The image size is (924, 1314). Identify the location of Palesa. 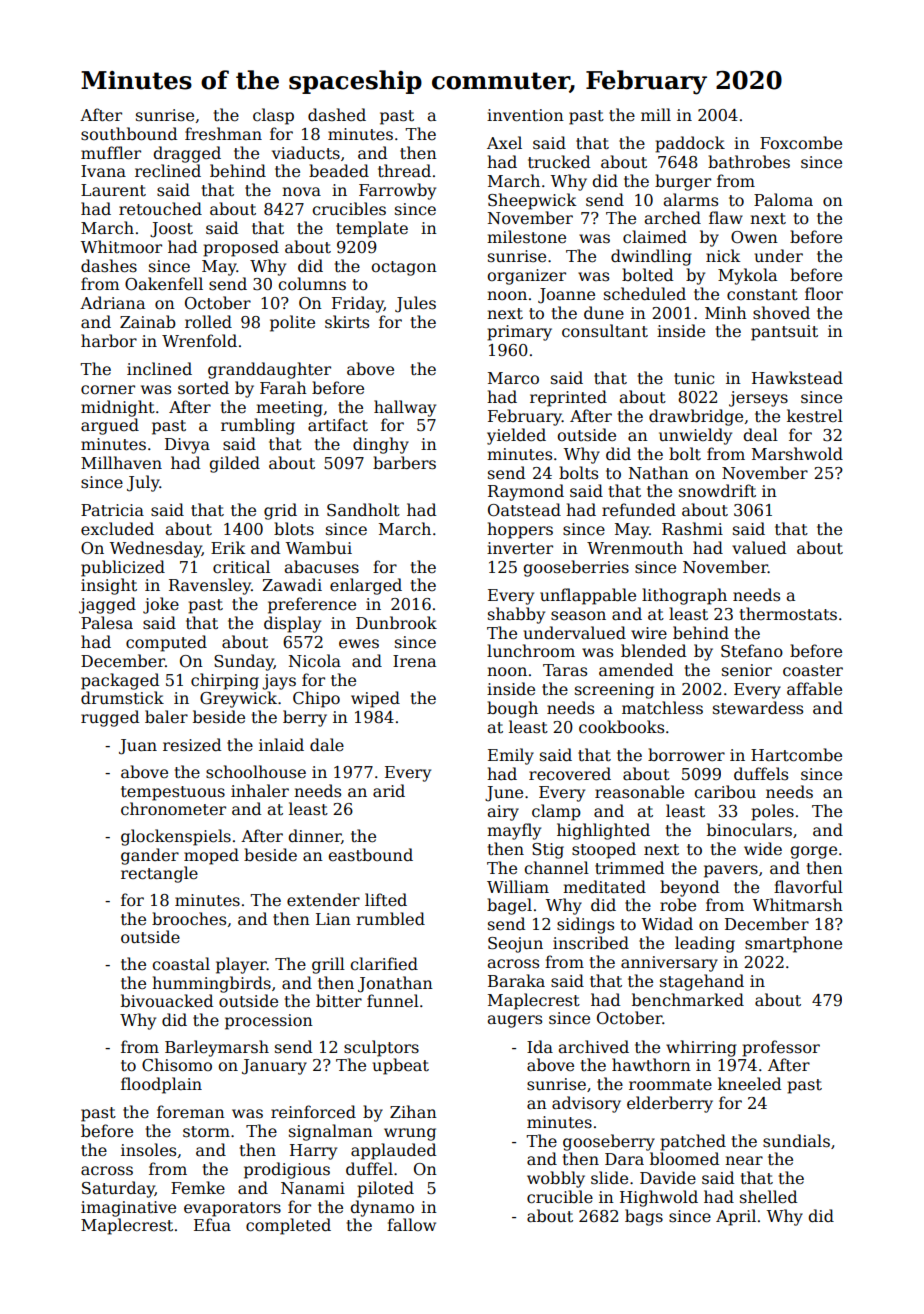
(107, 623).
